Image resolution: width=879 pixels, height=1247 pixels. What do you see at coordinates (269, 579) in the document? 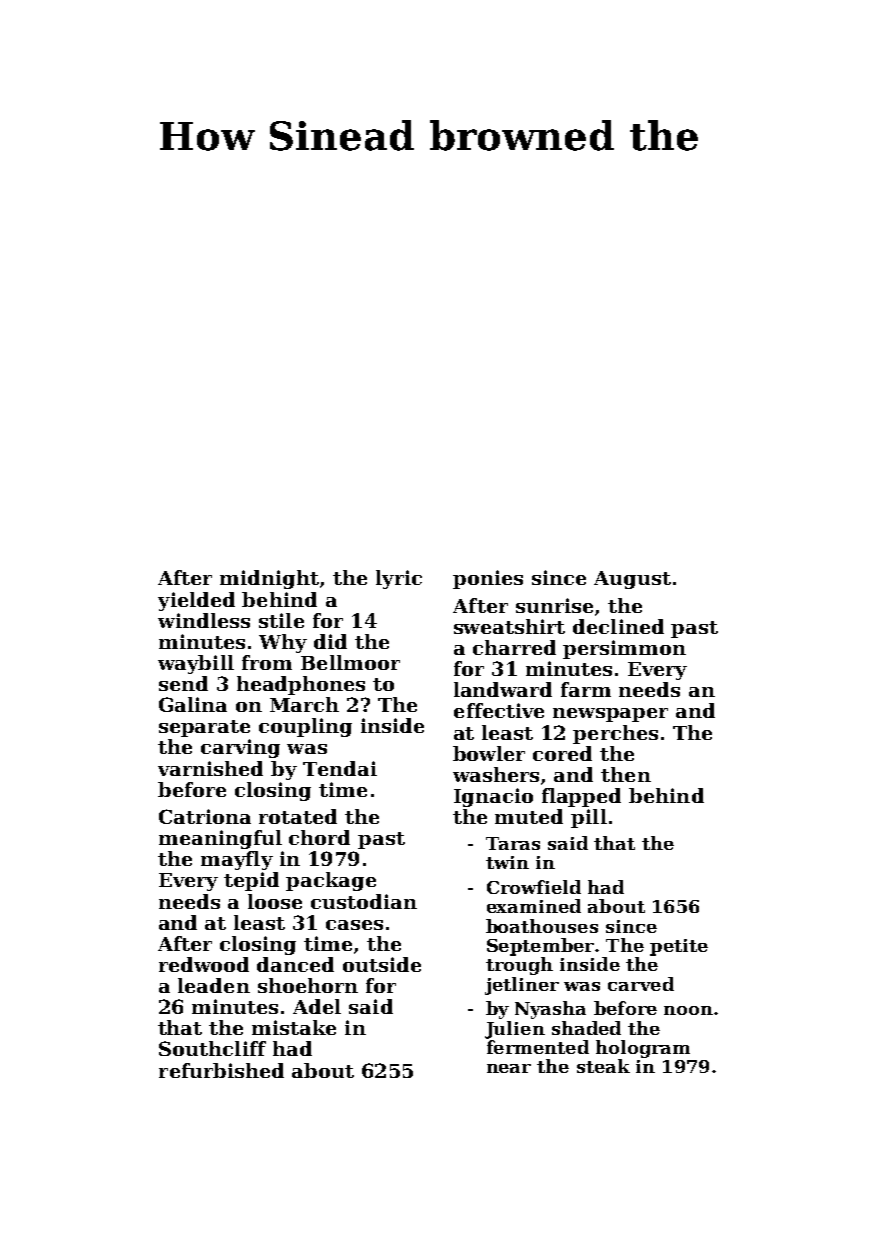
I see `midnight` at bounding box center [269, 579].
